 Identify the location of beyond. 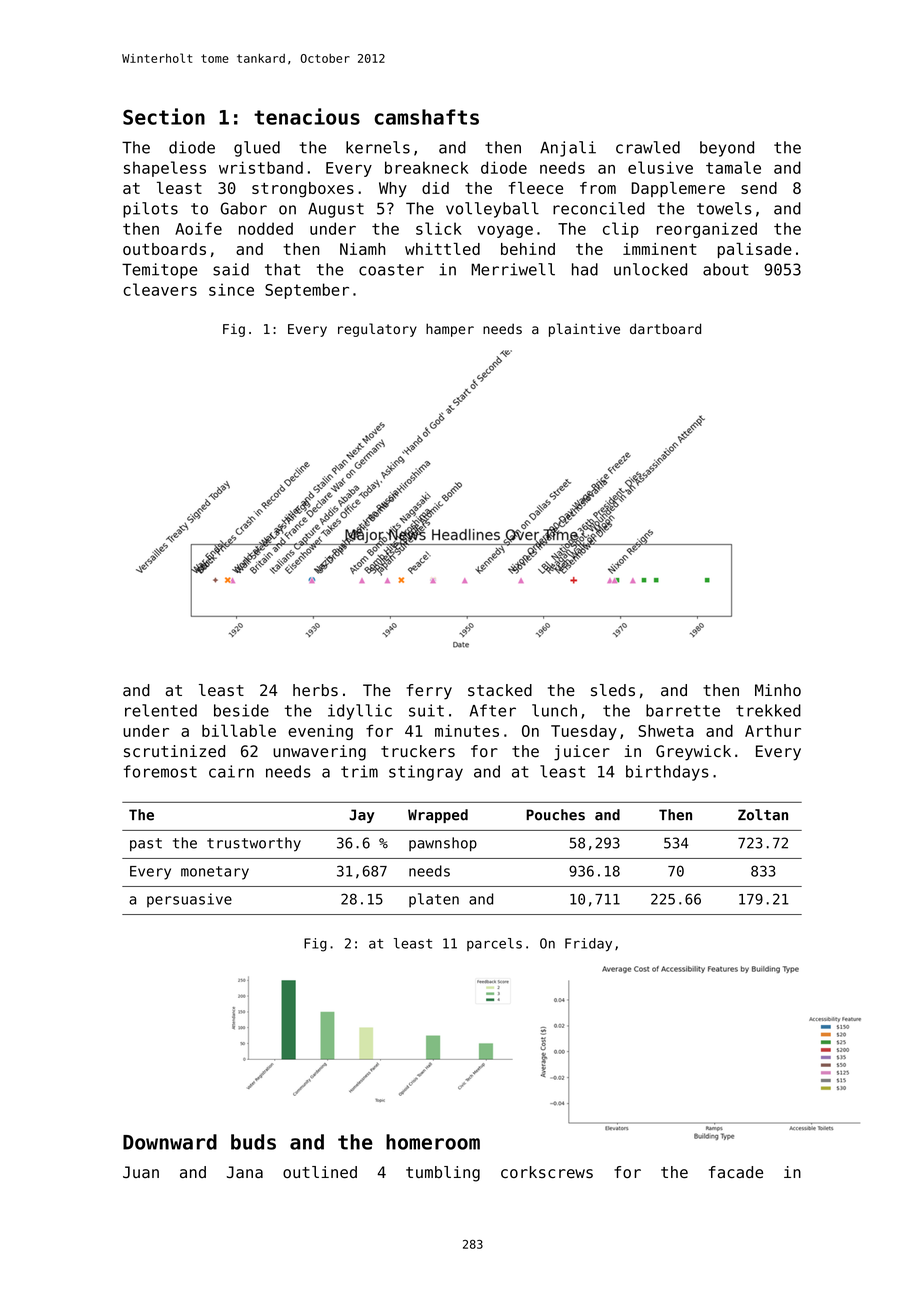
(727, 149).
